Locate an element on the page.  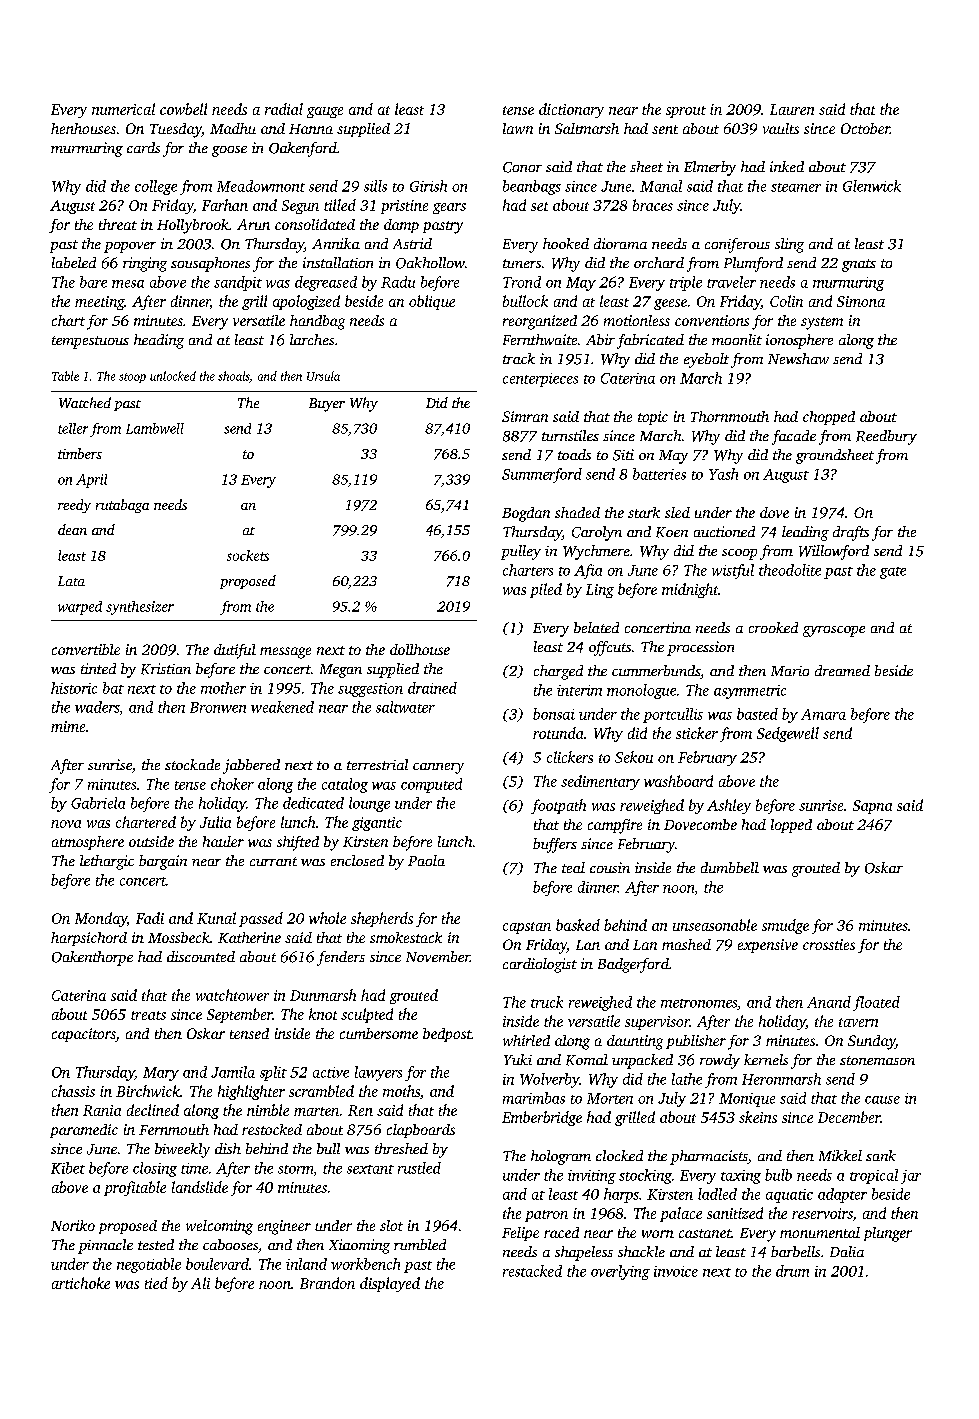
displayed is located at coordinates (390, 1284).
